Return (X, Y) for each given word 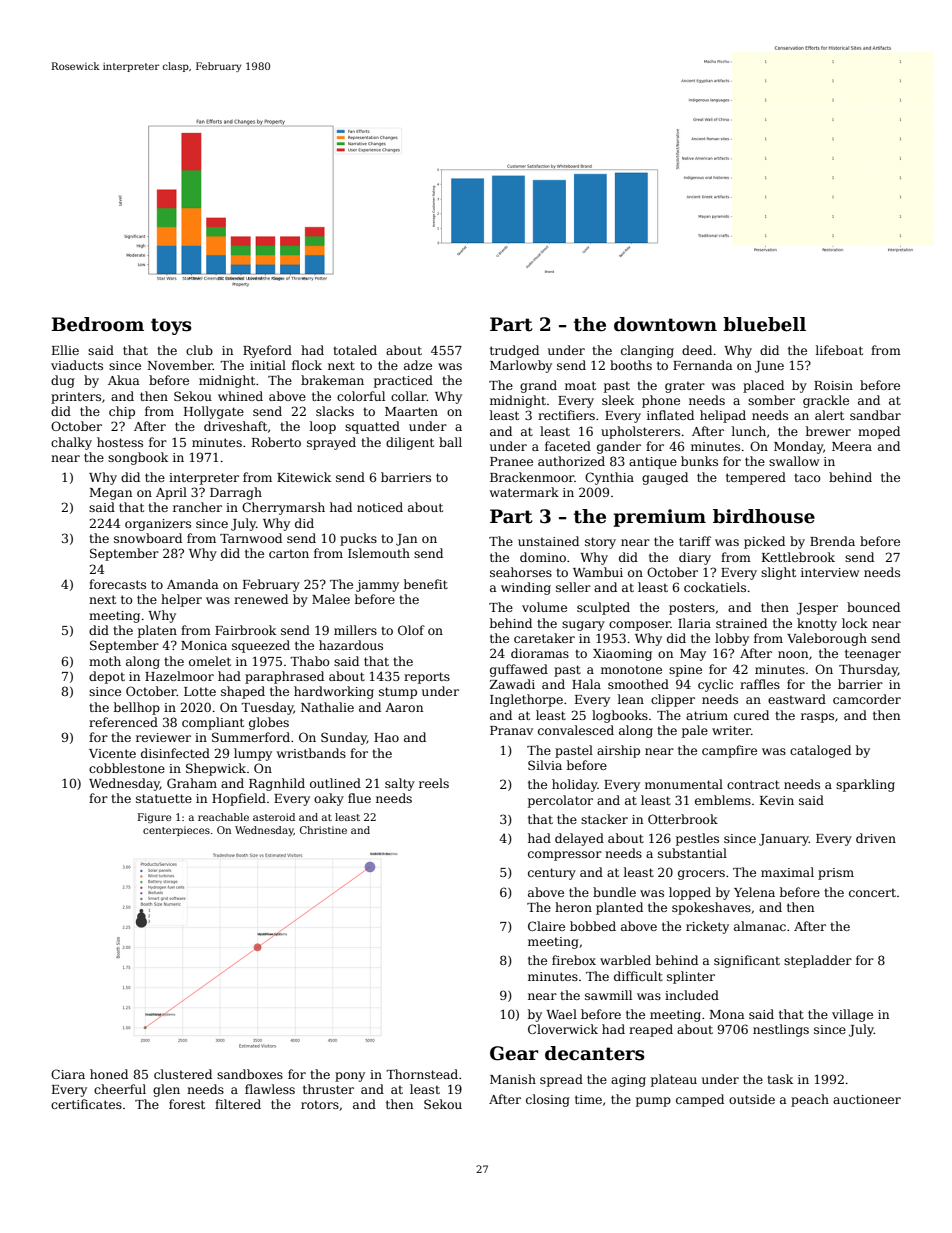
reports (427, 678)
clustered (183, 1074)
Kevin (777, 800)
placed (763, 386)
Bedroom (98, 324)
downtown (665, 324)
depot (107, 677)
